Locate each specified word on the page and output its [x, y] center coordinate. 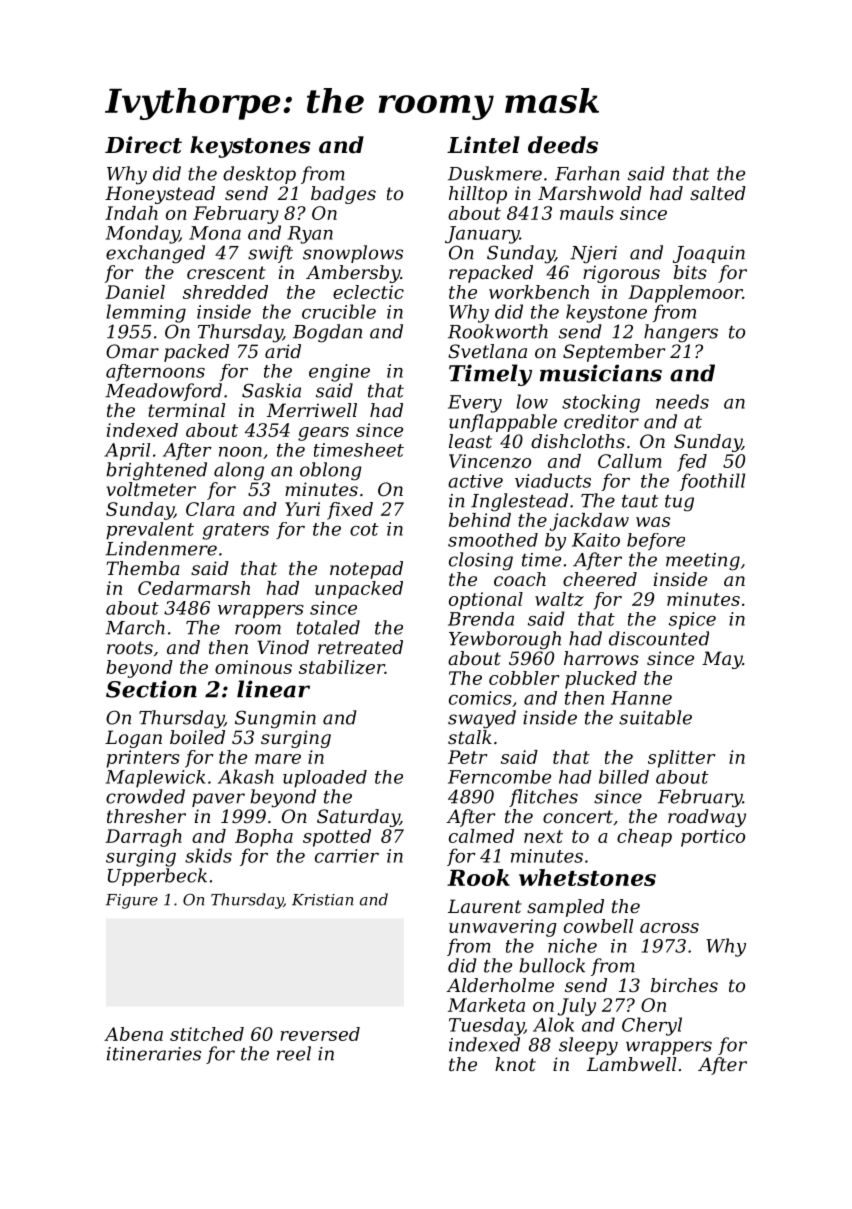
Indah [131, 213]
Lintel [483, 145]
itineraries [154, 1054]
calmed [481, 836]
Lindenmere [161, 548]
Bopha [264, 838]
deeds [563, 145]
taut [640, 501]
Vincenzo [490, 461]
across [669, 928]
